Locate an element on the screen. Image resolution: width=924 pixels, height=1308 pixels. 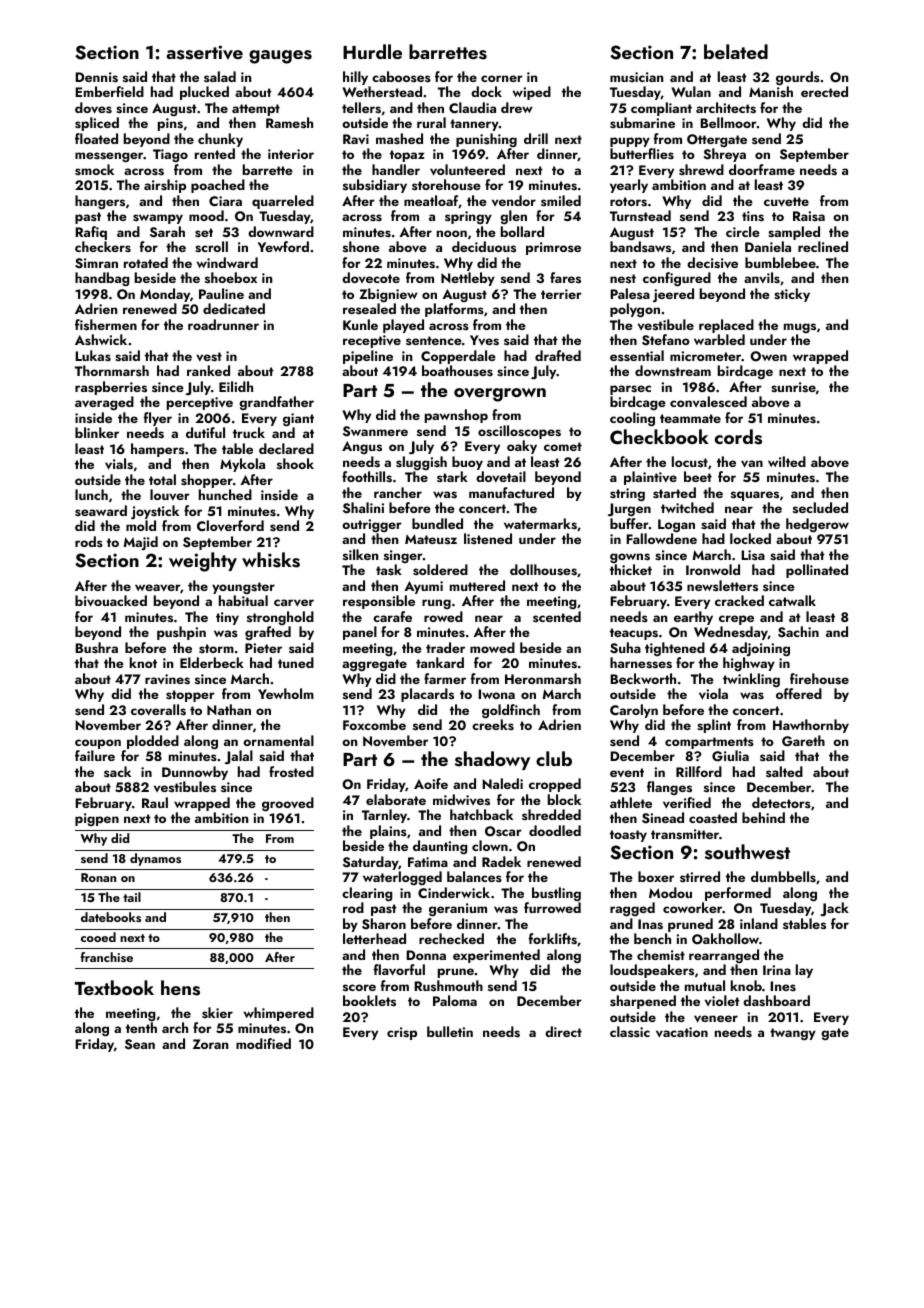
Paloma is located at coordinates (455, 1000).
